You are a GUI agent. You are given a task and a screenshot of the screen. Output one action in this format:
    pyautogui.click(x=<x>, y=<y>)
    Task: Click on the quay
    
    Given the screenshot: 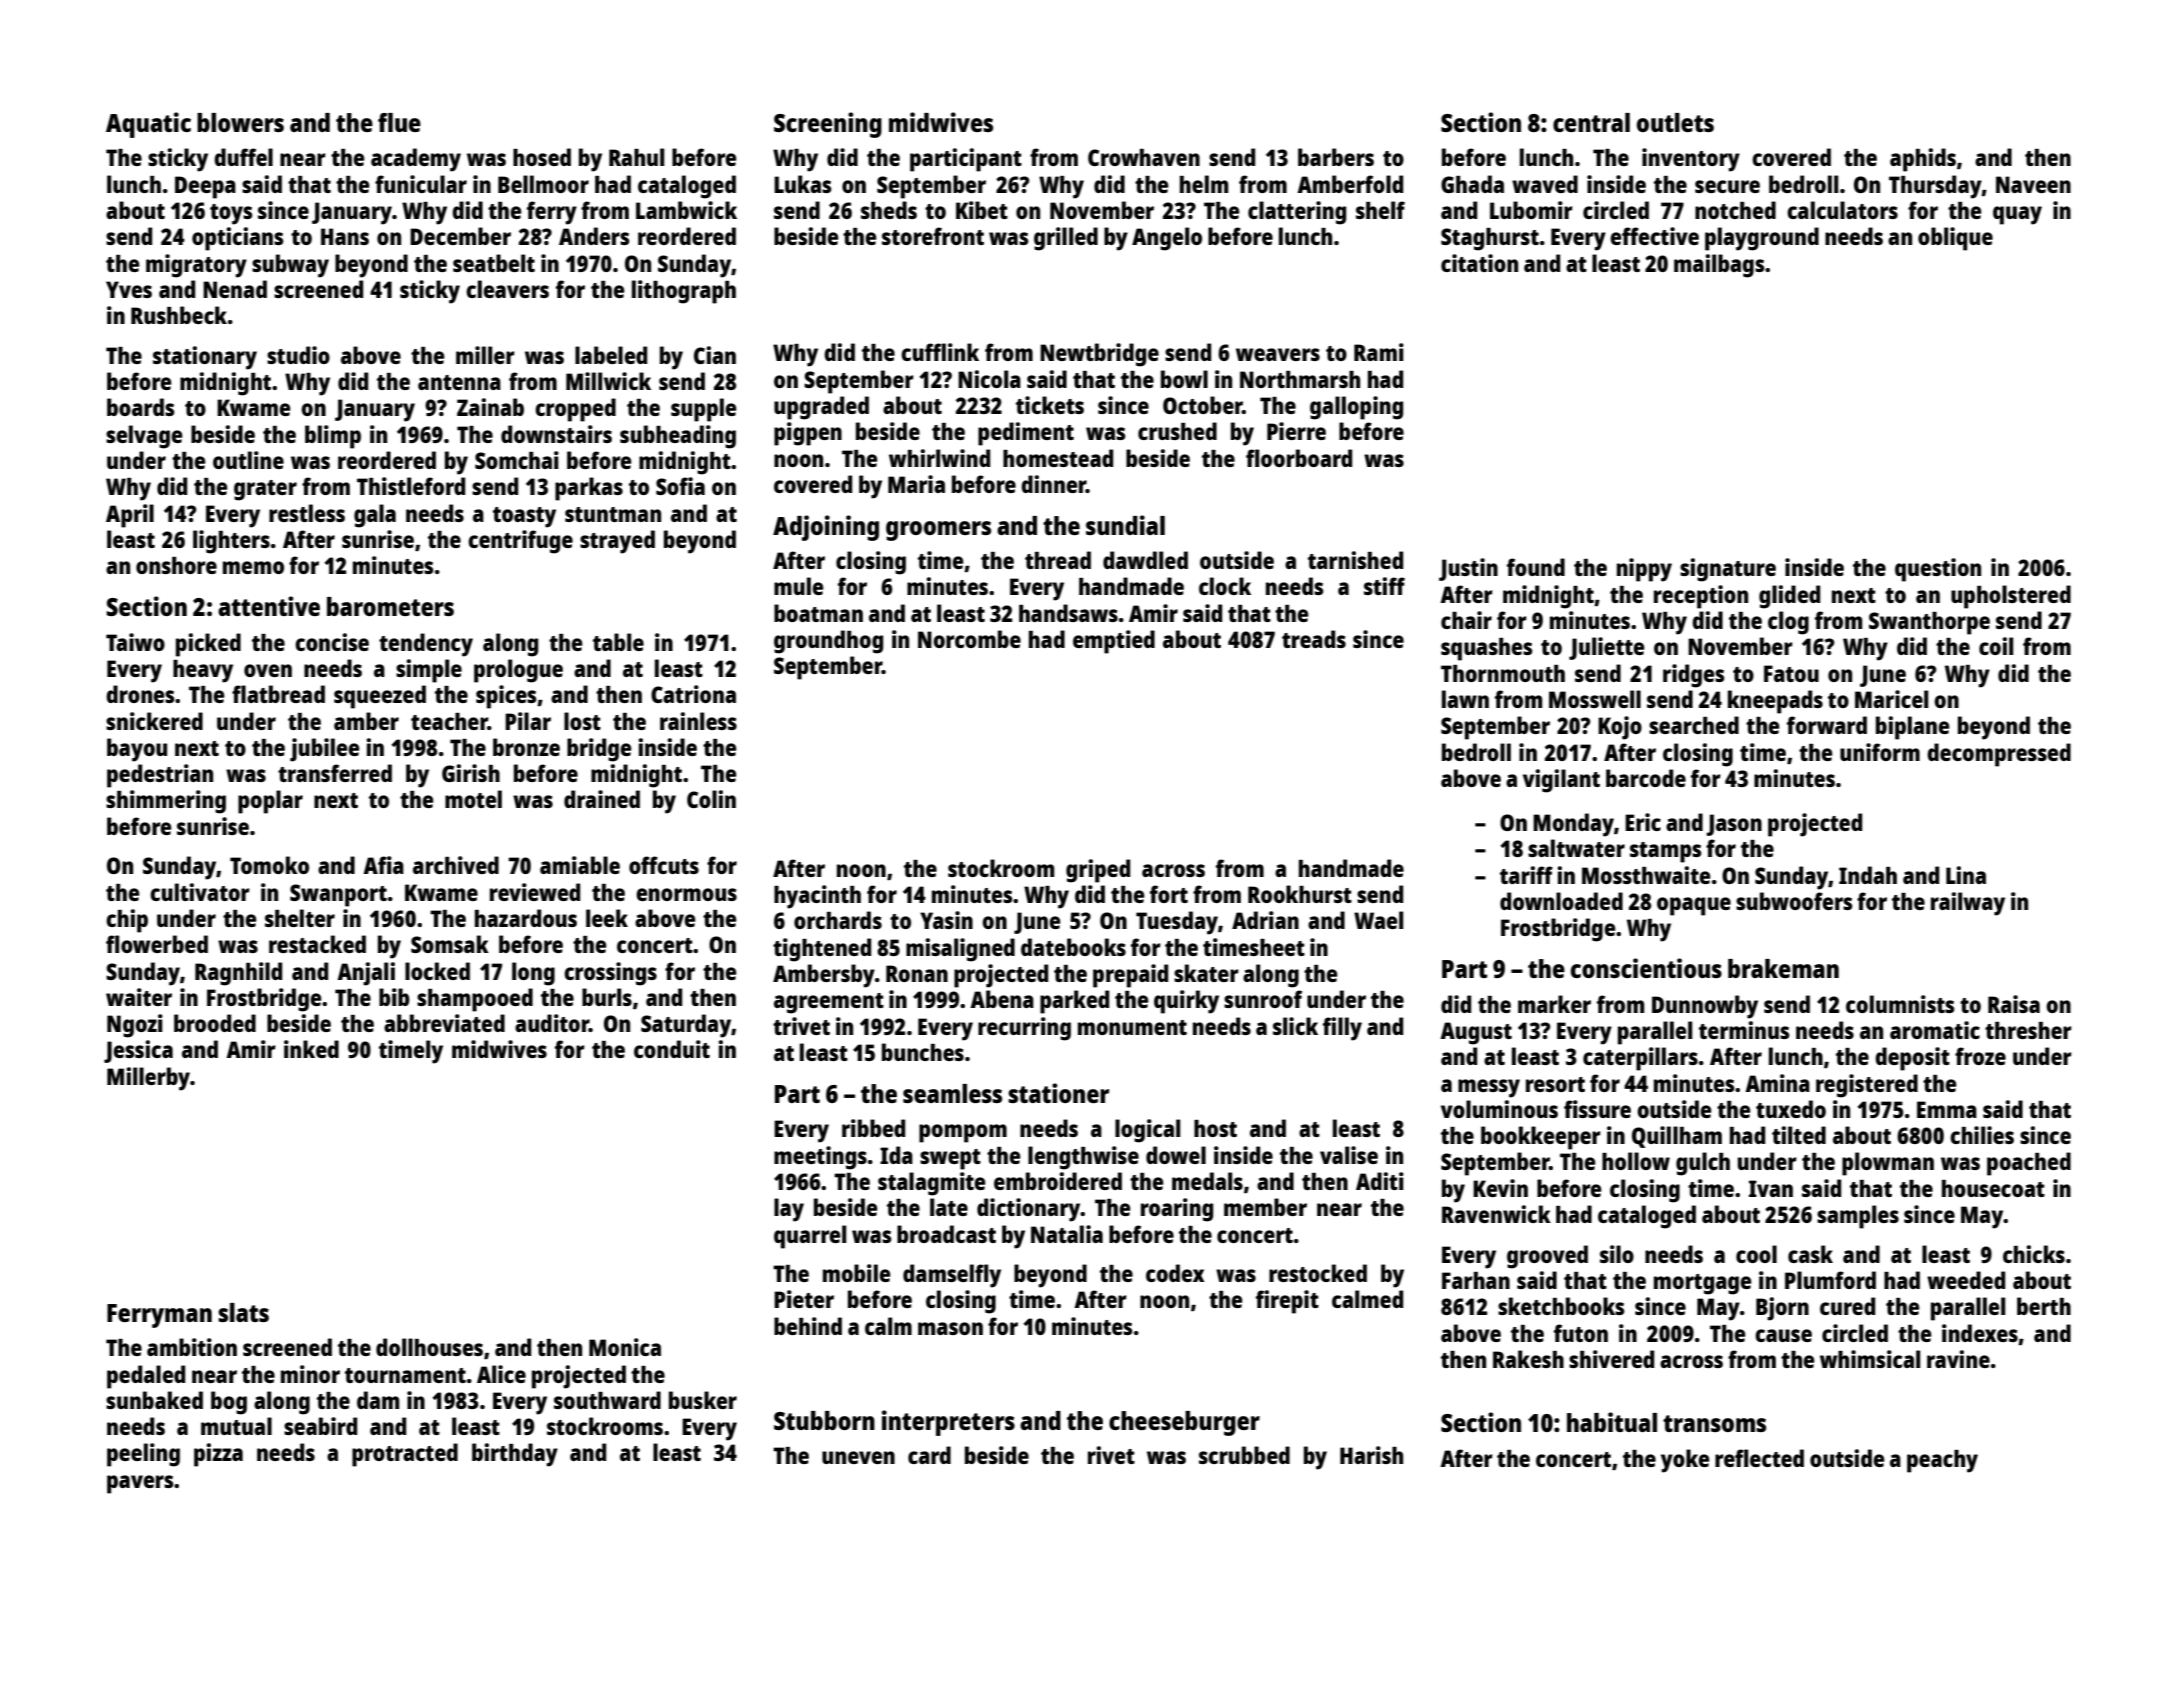 What is the action you would take?
    pyautogui.click(x=2017, y=215)
